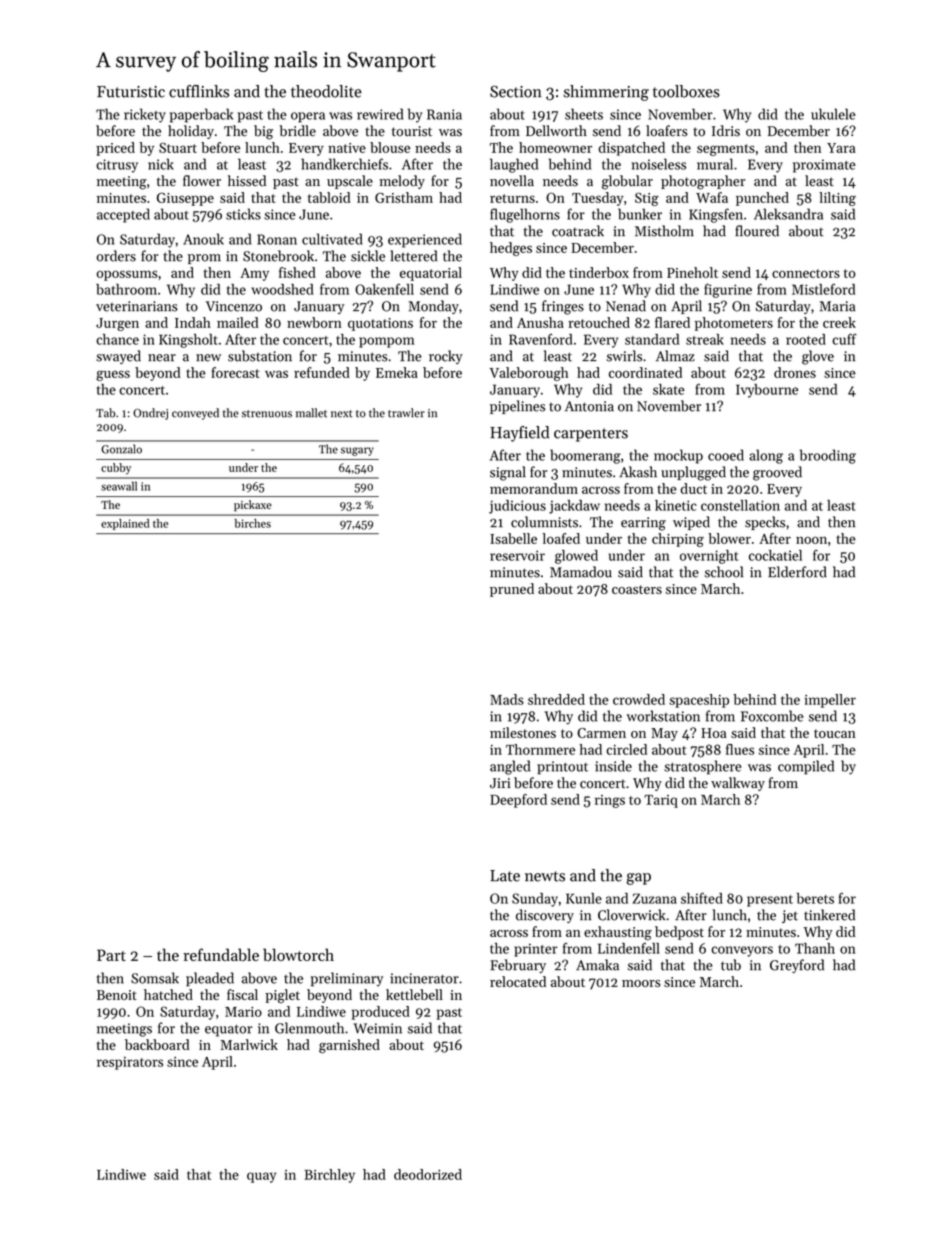 The height and width of the screenshot is (1233, 952). What do you see at coordinates (507, 699) in the screenshot?
I see `Mads` at bounding box center [507, 699].
